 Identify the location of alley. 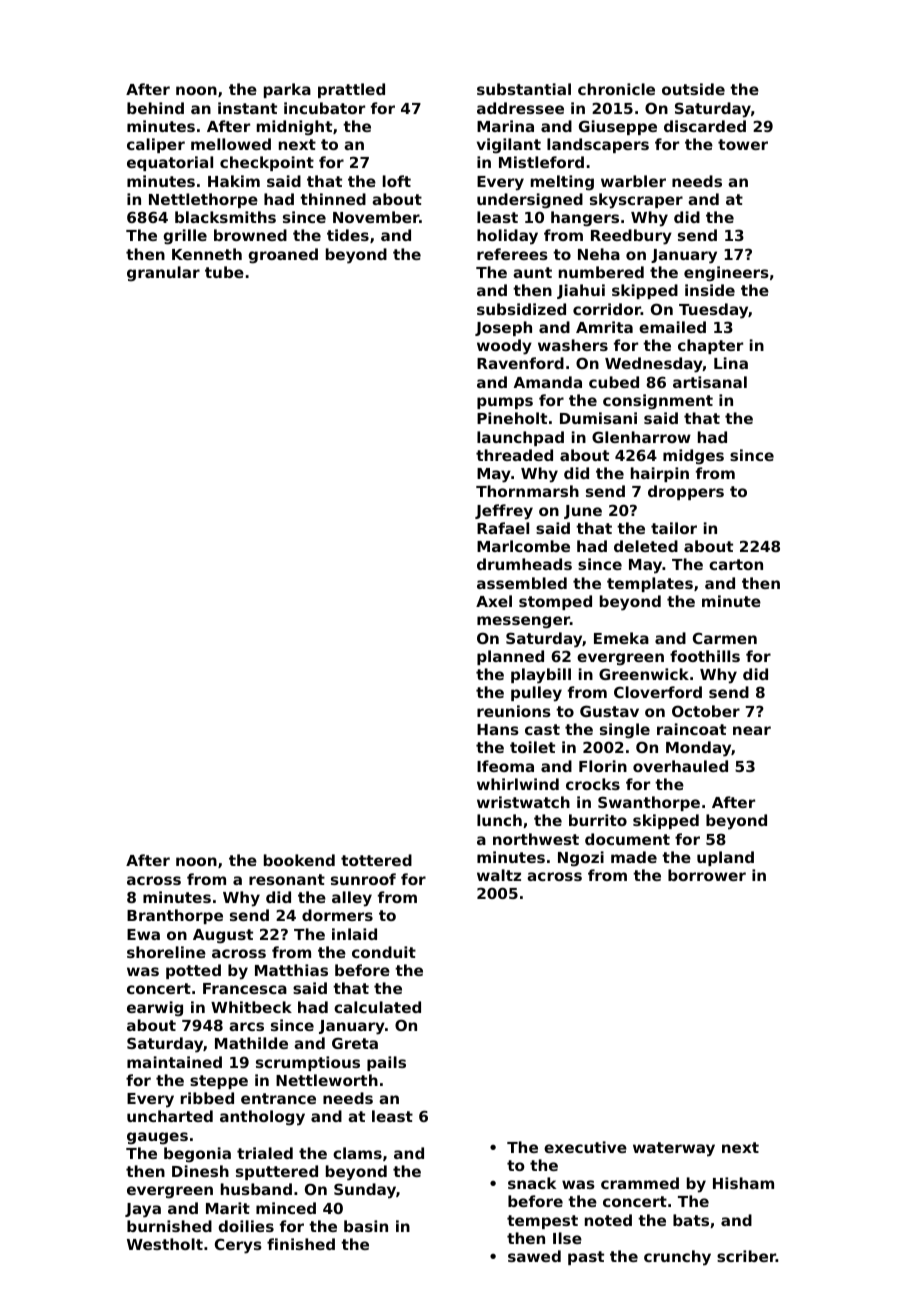
(352, 899).
